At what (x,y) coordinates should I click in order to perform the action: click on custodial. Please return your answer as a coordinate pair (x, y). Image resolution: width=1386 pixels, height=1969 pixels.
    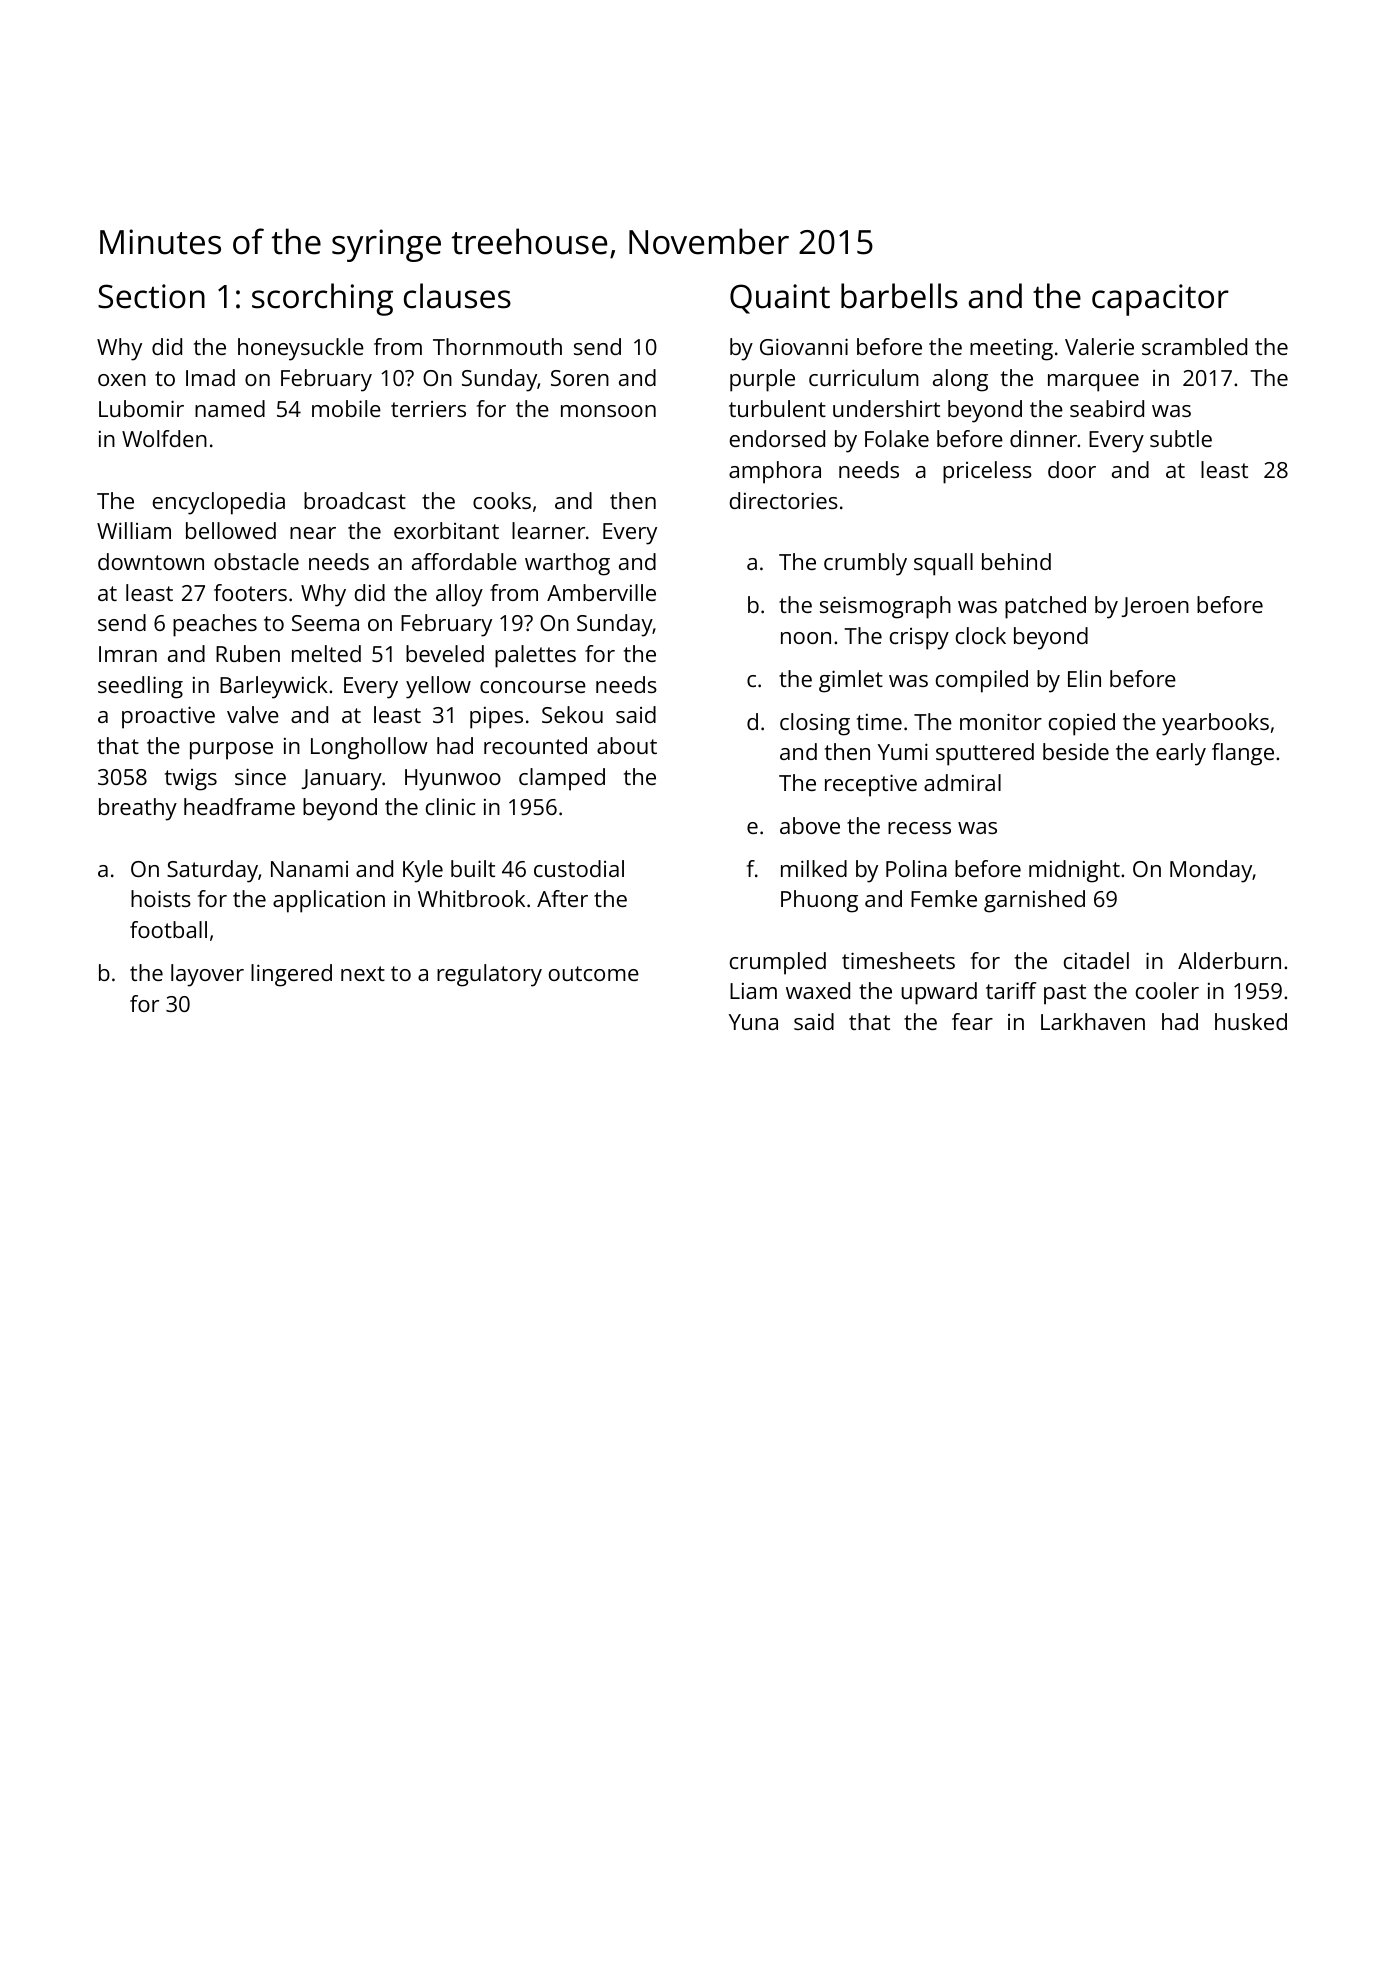
    Looking at the image, I should click on (579, 868).
